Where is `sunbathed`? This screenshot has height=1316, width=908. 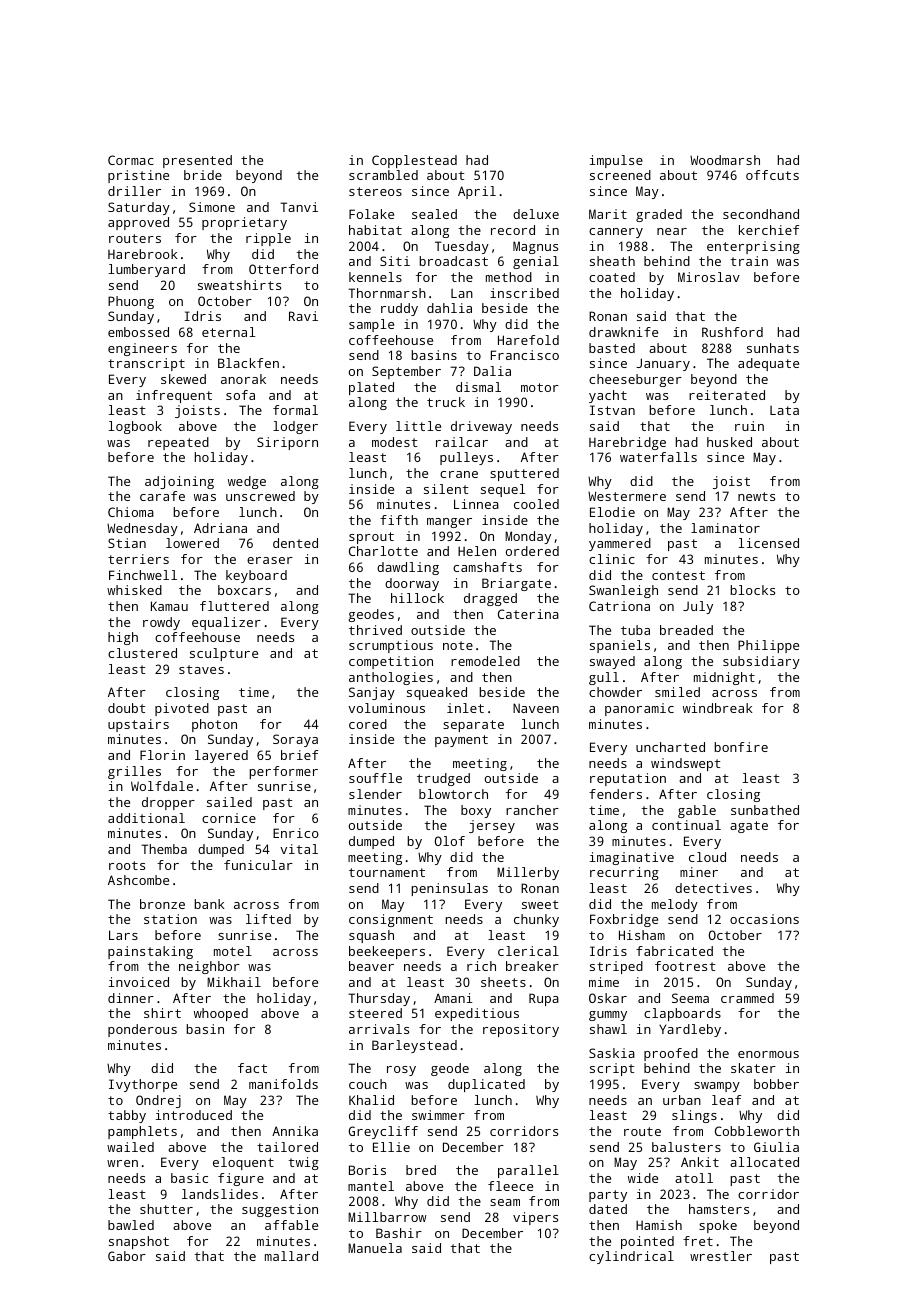 sunbathed is located at coordinates (765, 810).
